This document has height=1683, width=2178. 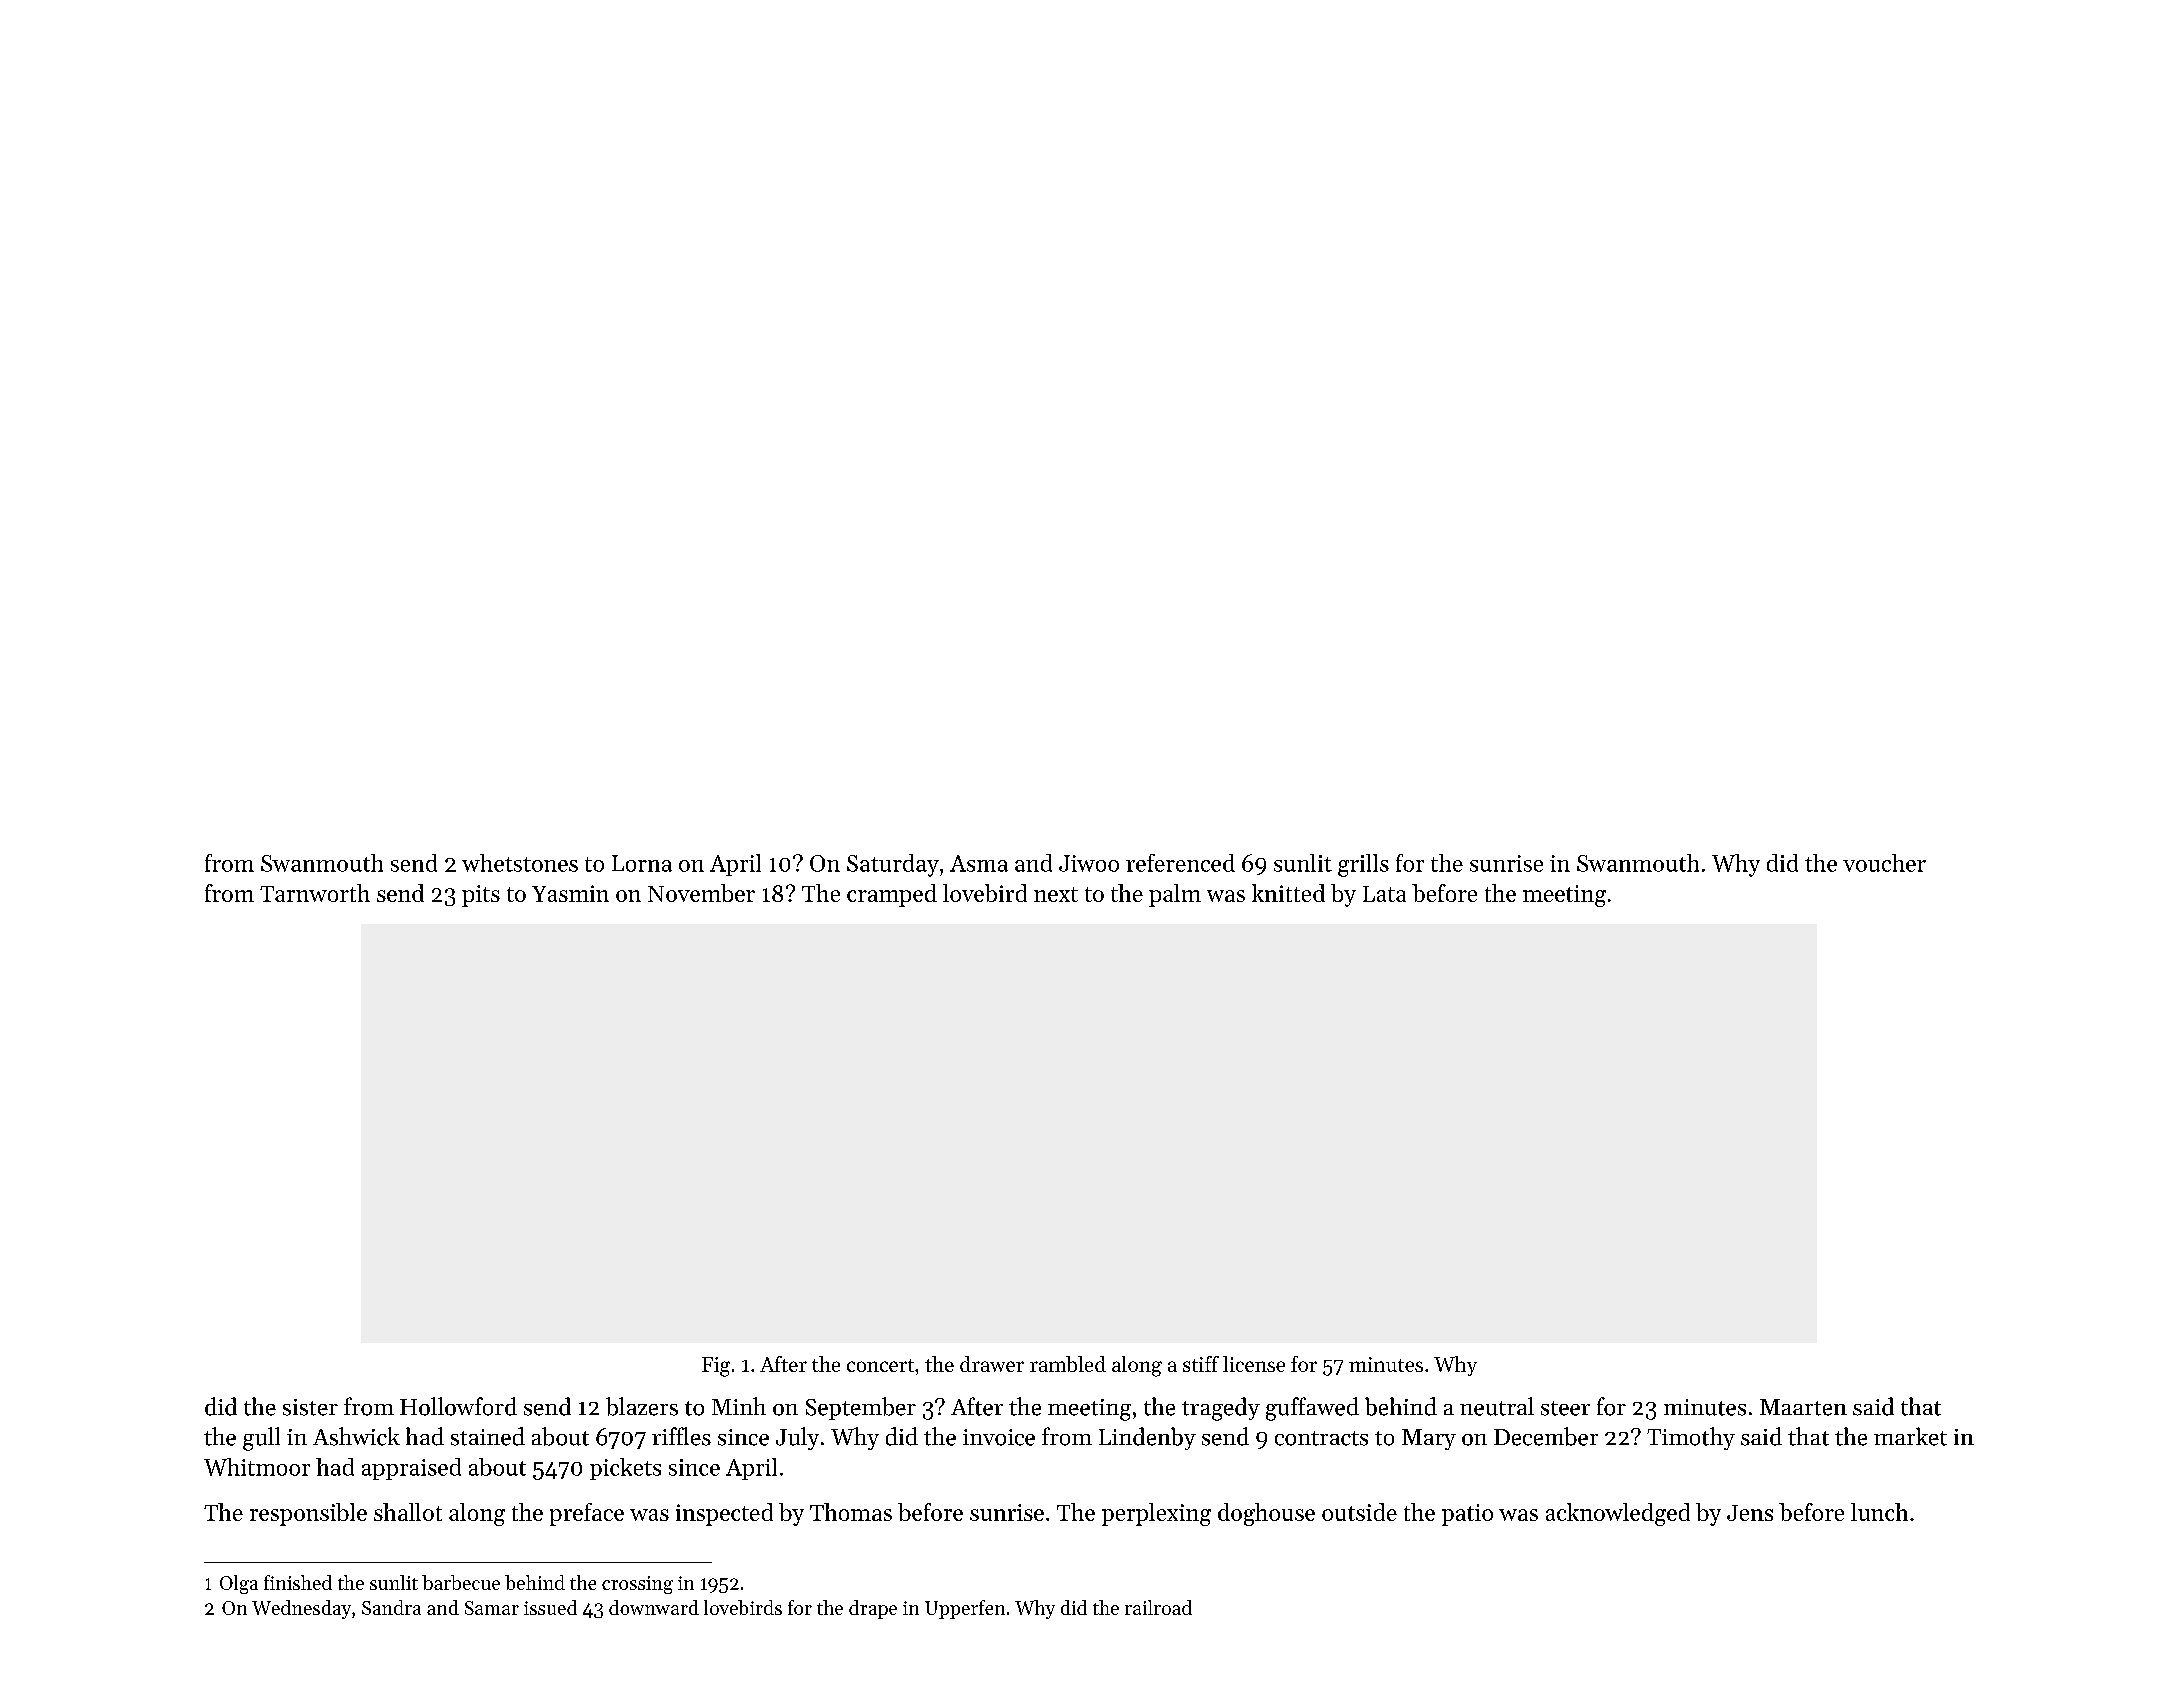 I want to click on Tarnworth, so click(x=315, y=893).
